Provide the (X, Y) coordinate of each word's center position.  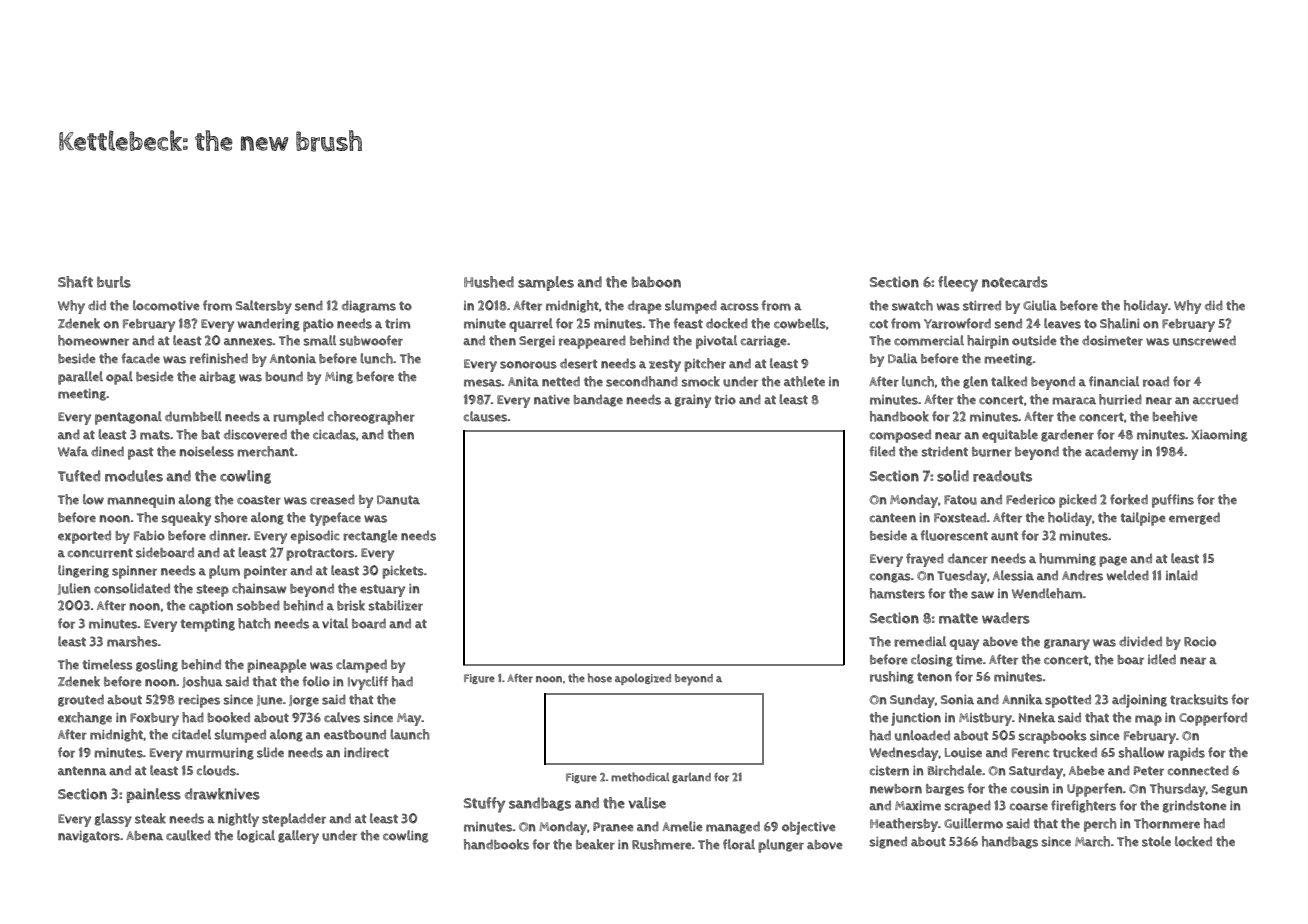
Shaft (75, 282)
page (1113, 561)
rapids (1186, 754)
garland (691, 777)
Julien (74, 589)
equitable (1010, 436)
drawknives (222, 794)
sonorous (528, 365)
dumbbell (193, 416)
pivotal (716, 342)
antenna (82, 771)
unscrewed (1204, 340)
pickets (403, 572)
